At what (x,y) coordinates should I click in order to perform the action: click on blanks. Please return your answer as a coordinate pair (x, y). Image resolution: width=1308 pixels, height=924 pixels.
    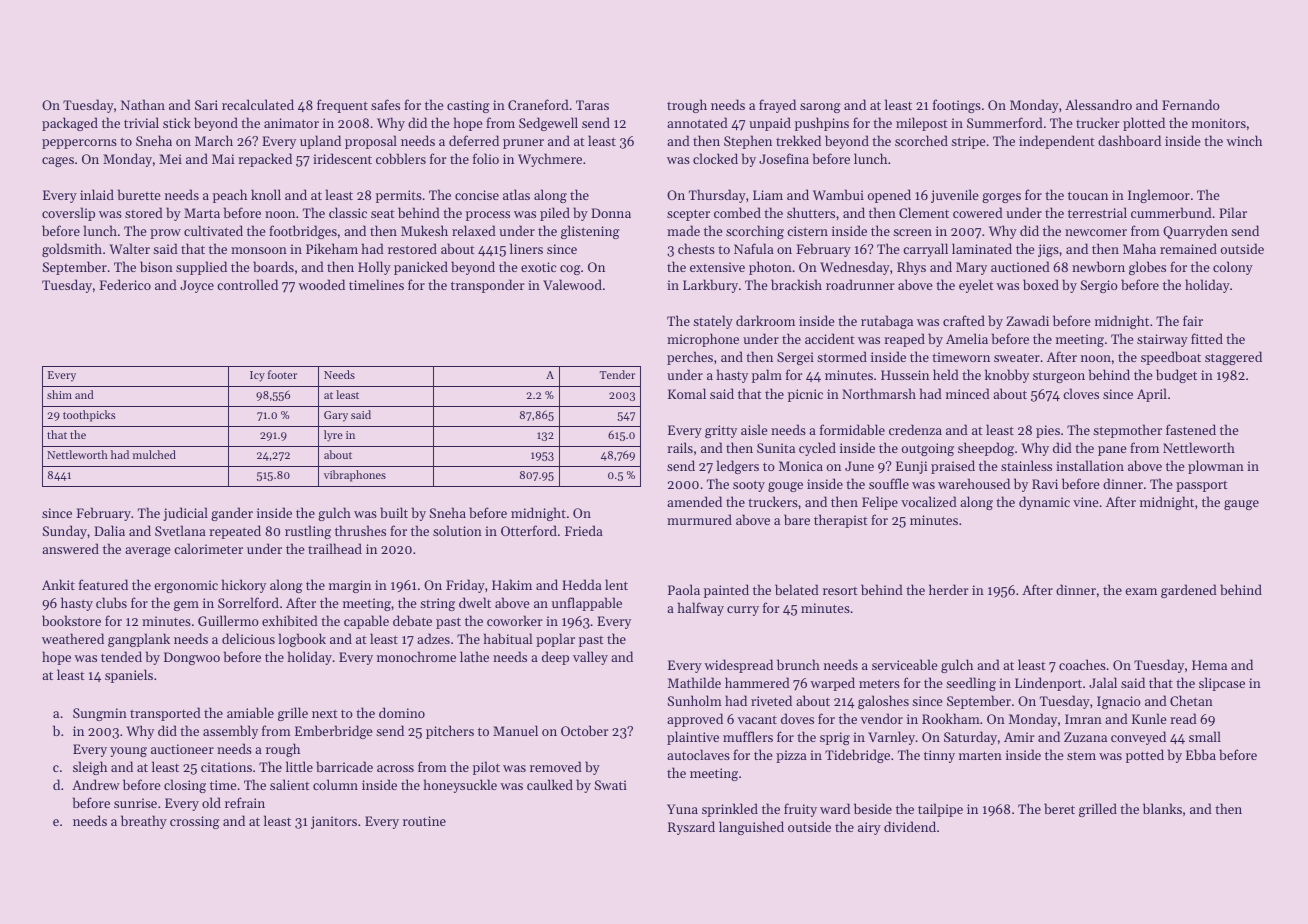
    Looking at the image, I should click on (1162, 808).
